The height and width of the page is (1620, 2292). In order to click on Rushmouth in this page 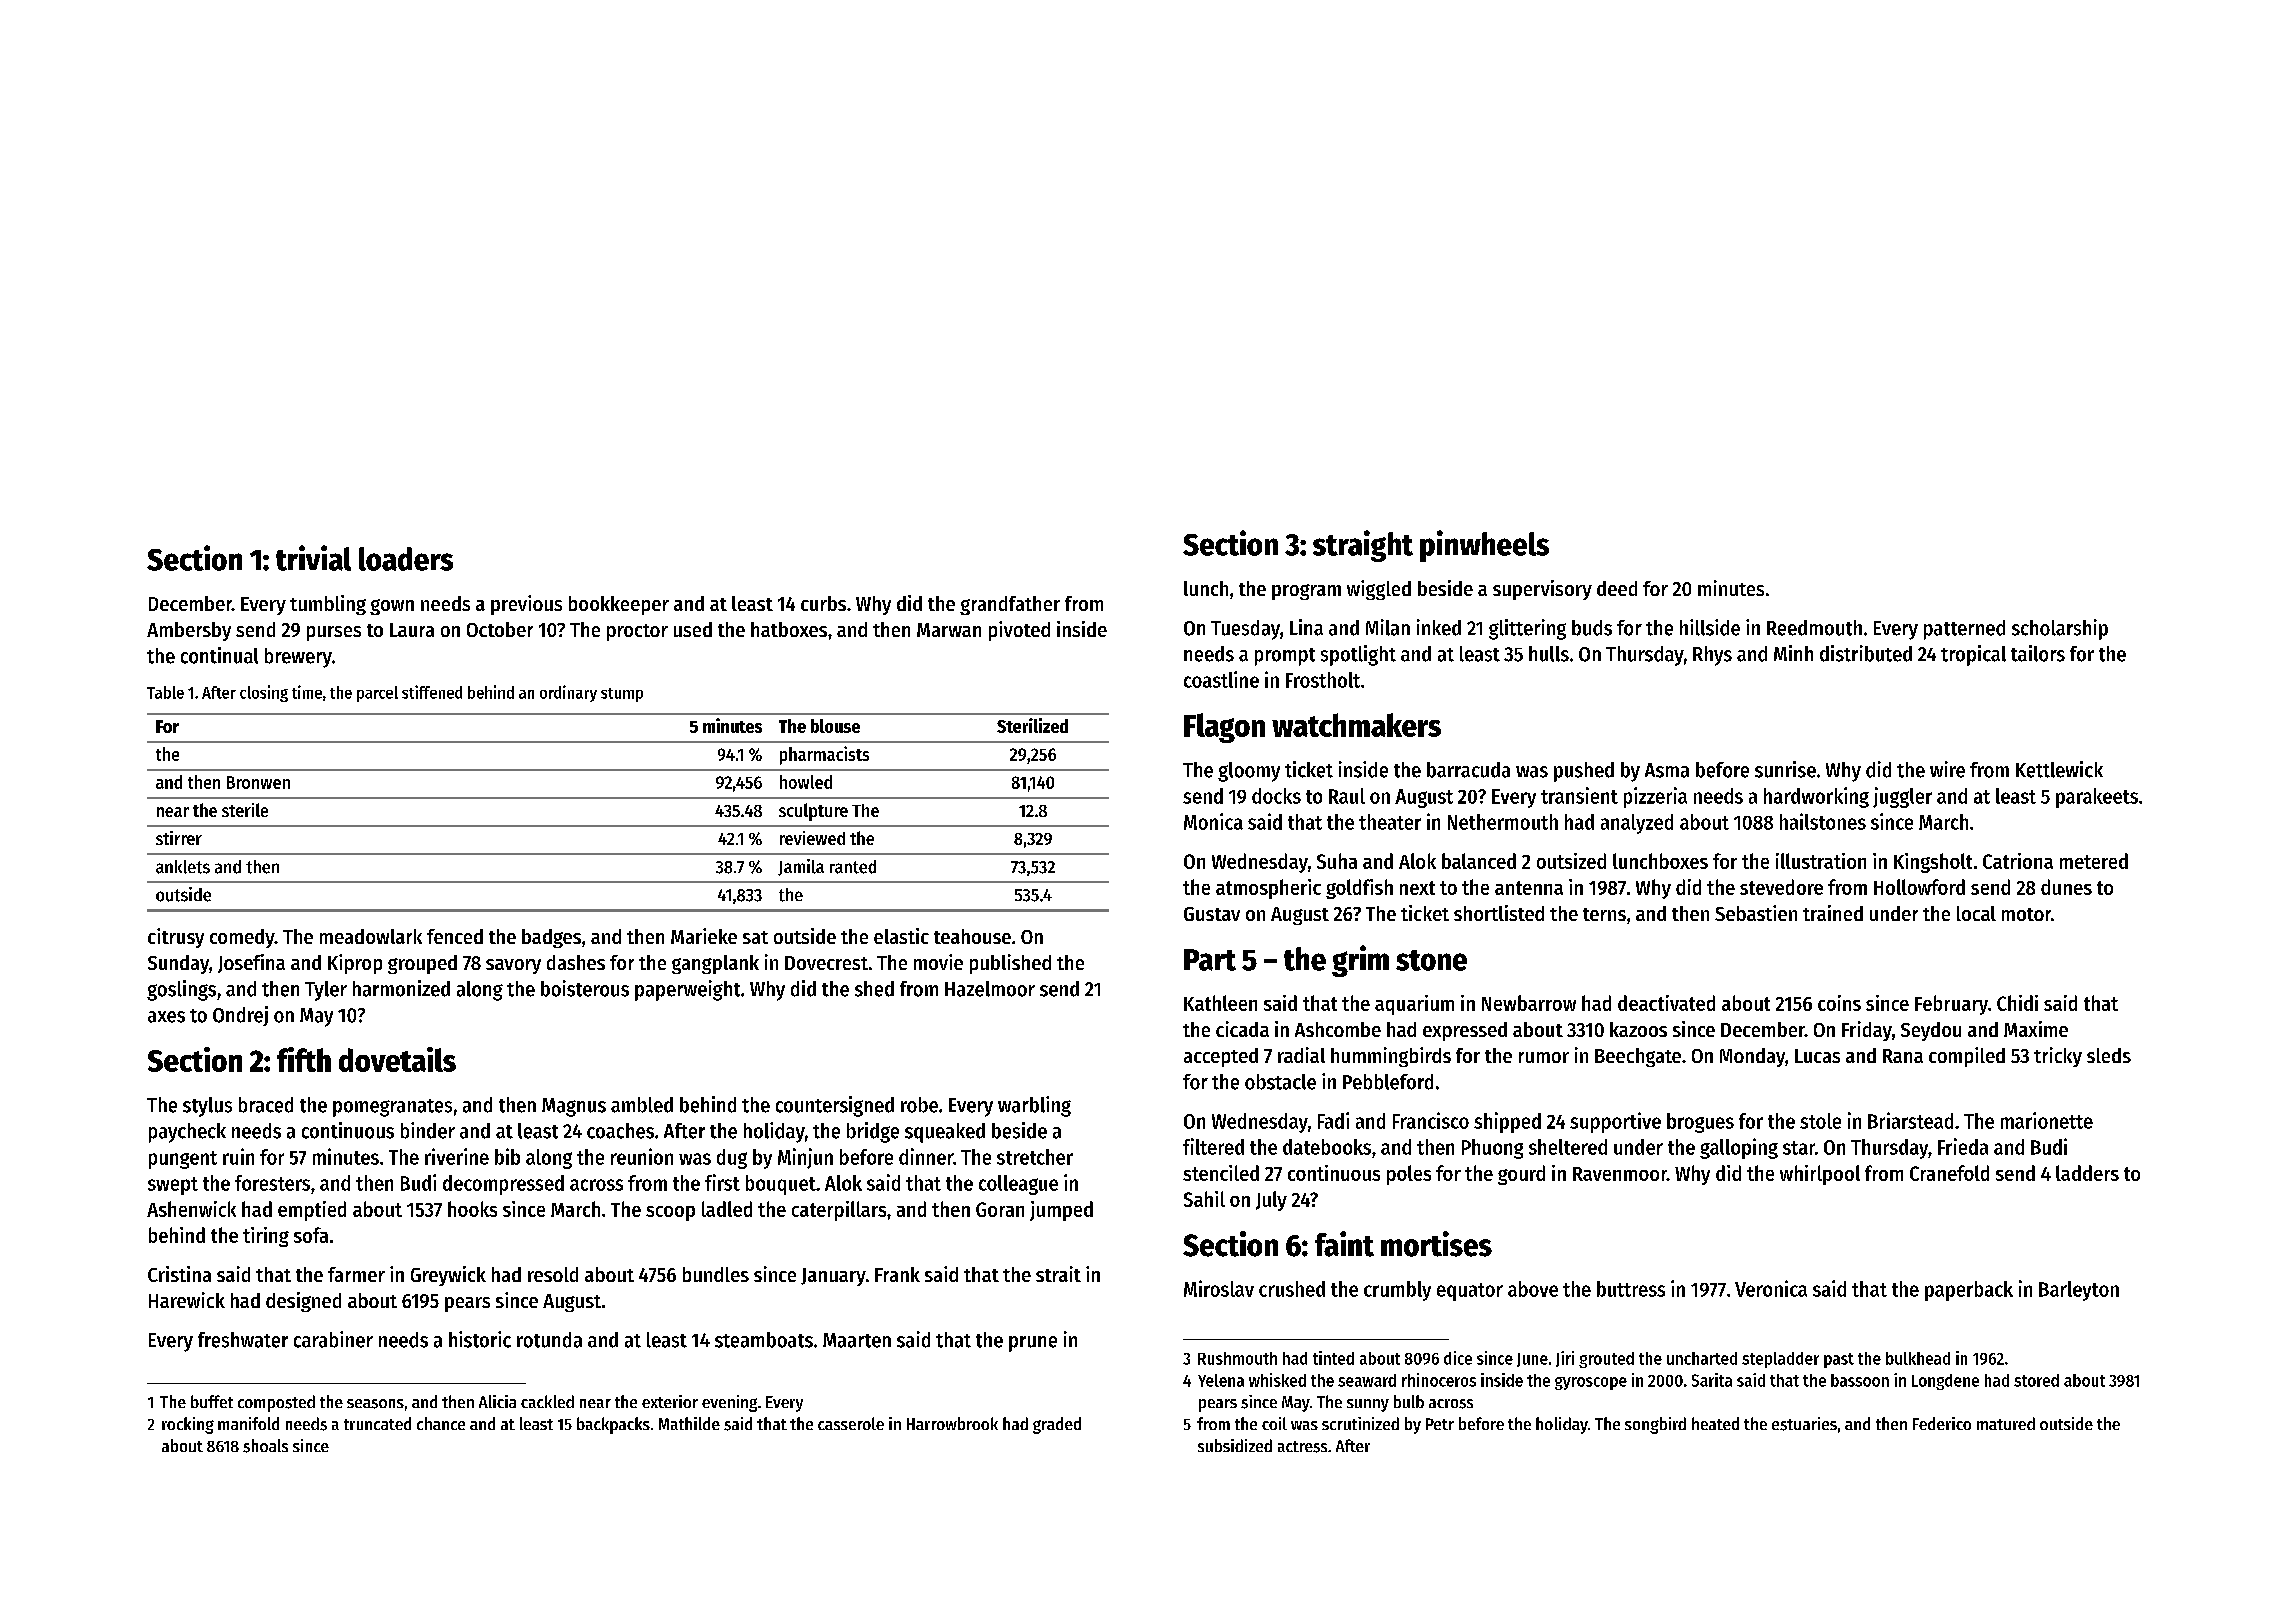, I will do `click(1237, 1358)`.
